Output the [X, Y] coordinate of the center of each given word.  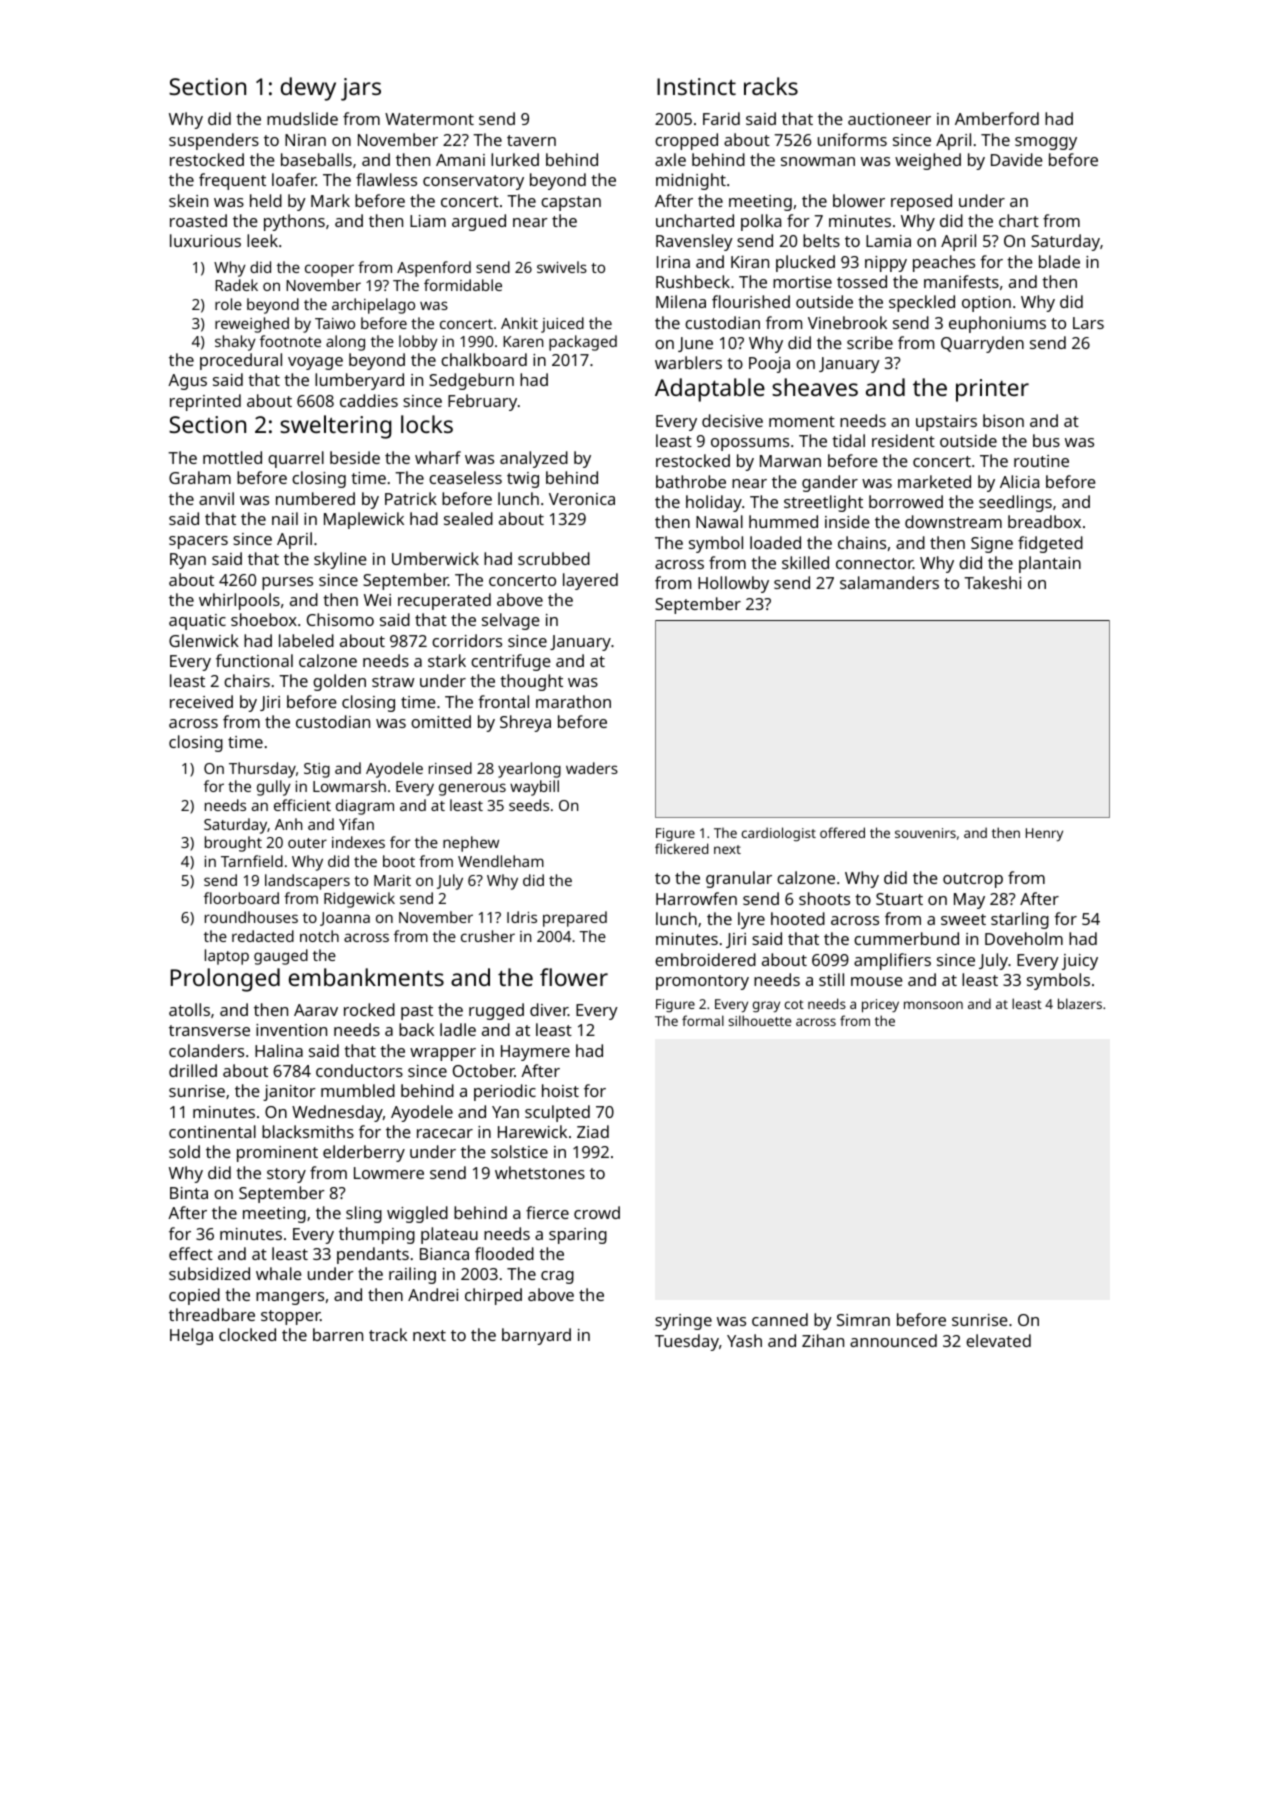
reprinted [205, 402]
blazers [1080, 1003]
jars [361, 89]
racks [771, 86]
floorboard [241, 898]
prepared [575, 919]
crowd [597, 1212]
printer [992, 390]
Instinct [696, 86]
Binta [189, 1193]
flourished [751, 301]
